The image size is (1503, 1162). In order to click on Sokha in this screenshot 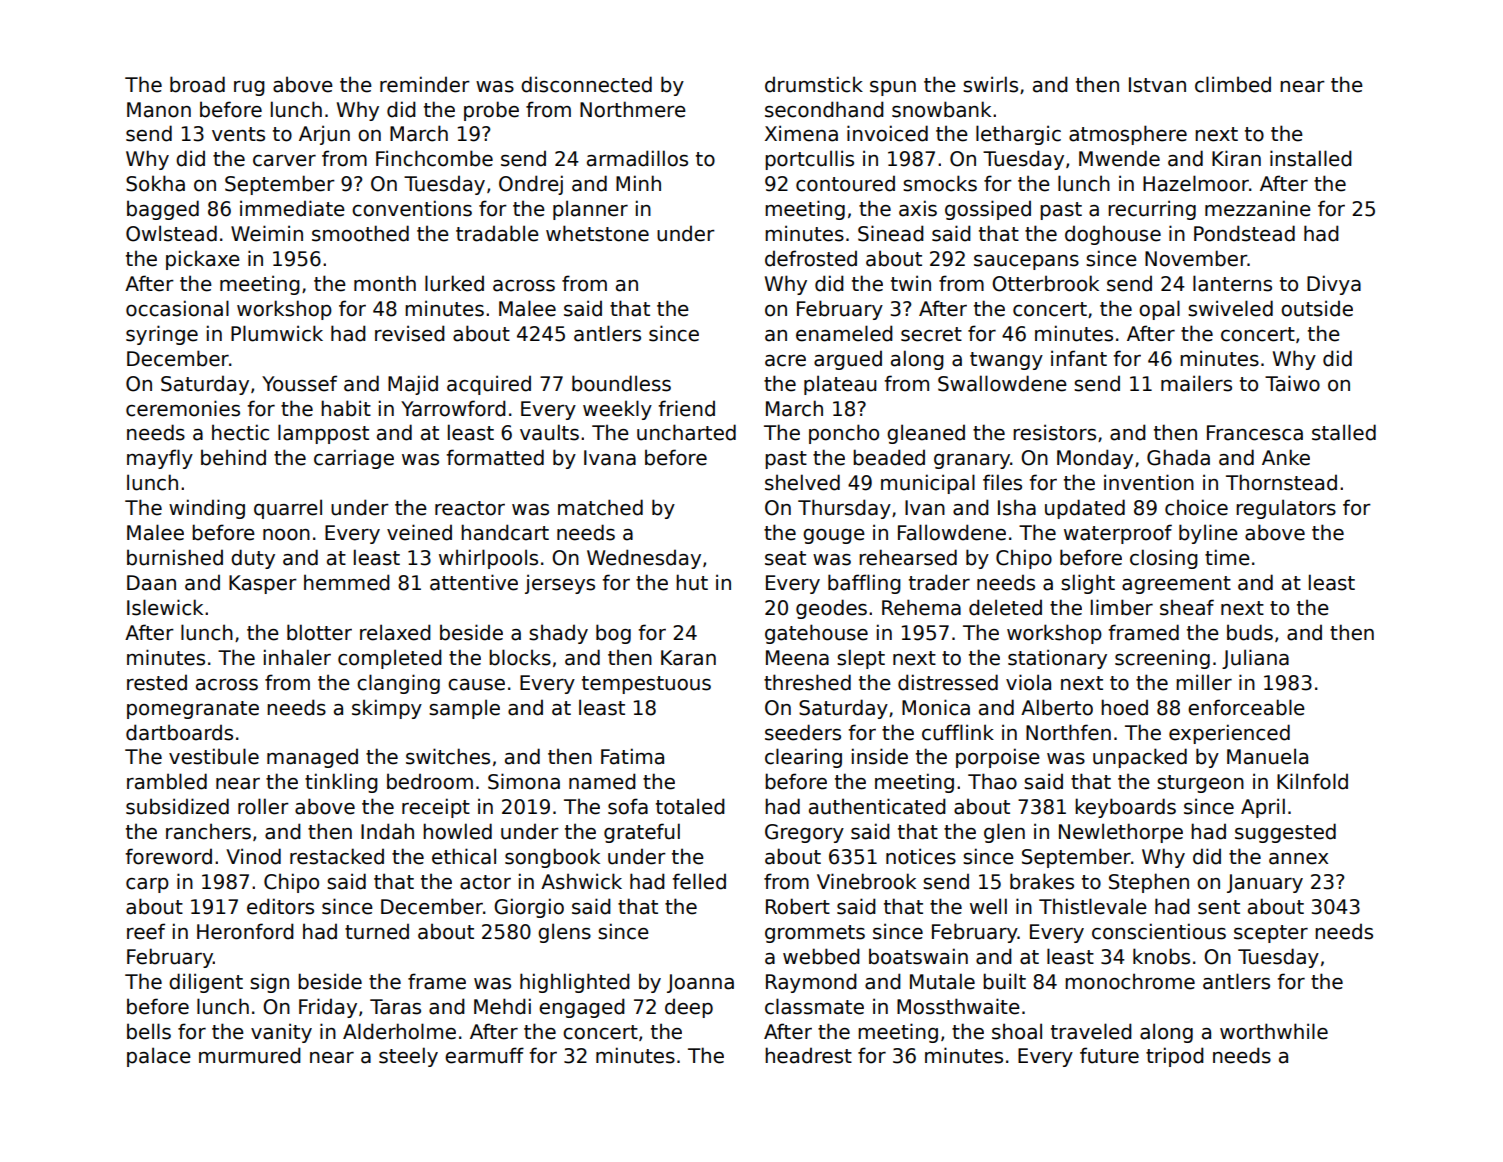, I will do `click(155, 183)`.
